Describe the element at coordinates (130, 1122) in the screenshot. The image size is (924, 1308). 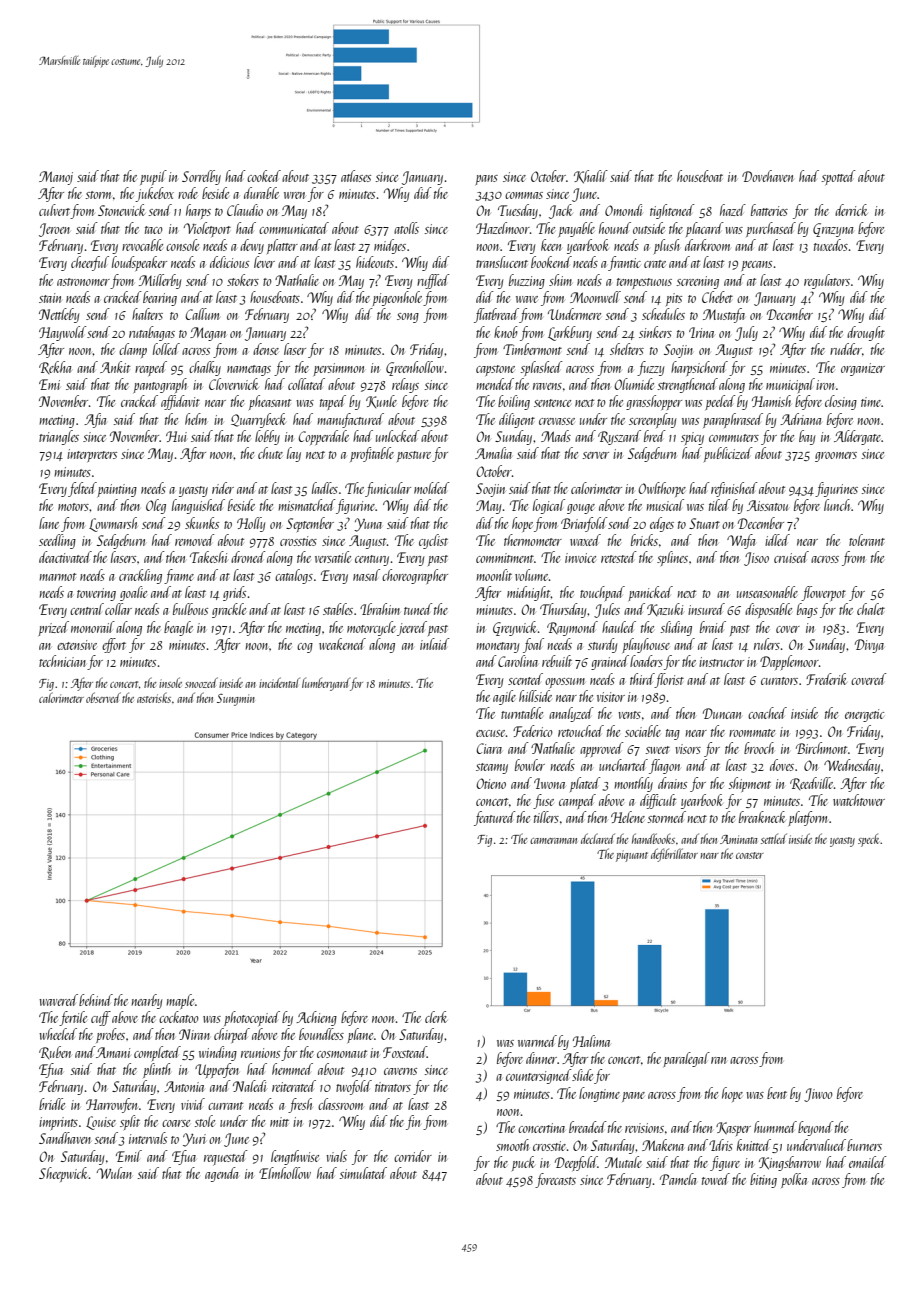
I see `split` at that location.
